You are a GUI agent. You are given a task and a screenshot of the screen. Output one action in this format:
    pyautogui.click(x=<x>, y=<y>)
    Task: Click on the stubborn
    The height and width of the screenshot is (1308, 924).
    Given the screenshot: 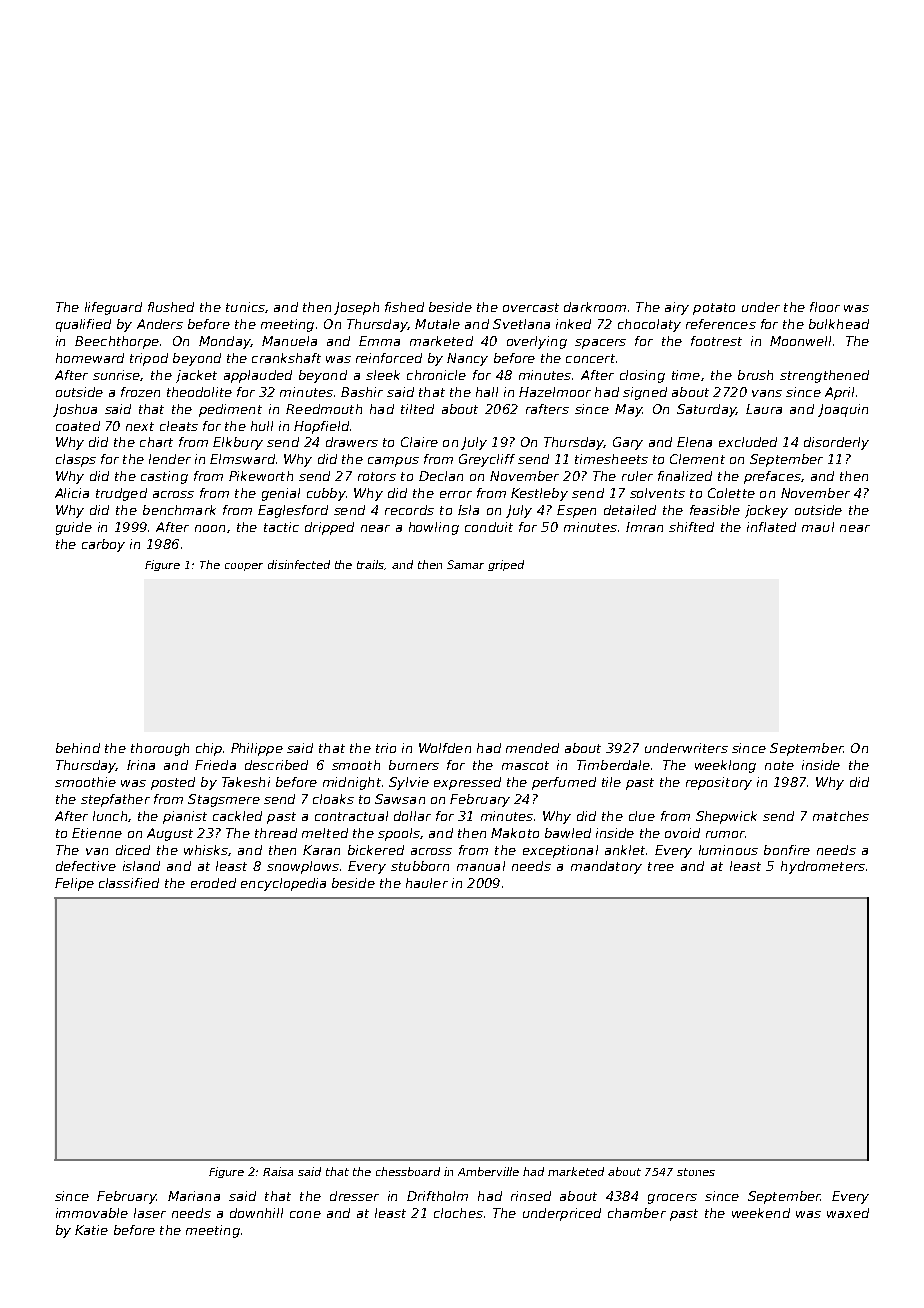 What is the action you would take?
    pyautogui.click(x=420, y=866)
